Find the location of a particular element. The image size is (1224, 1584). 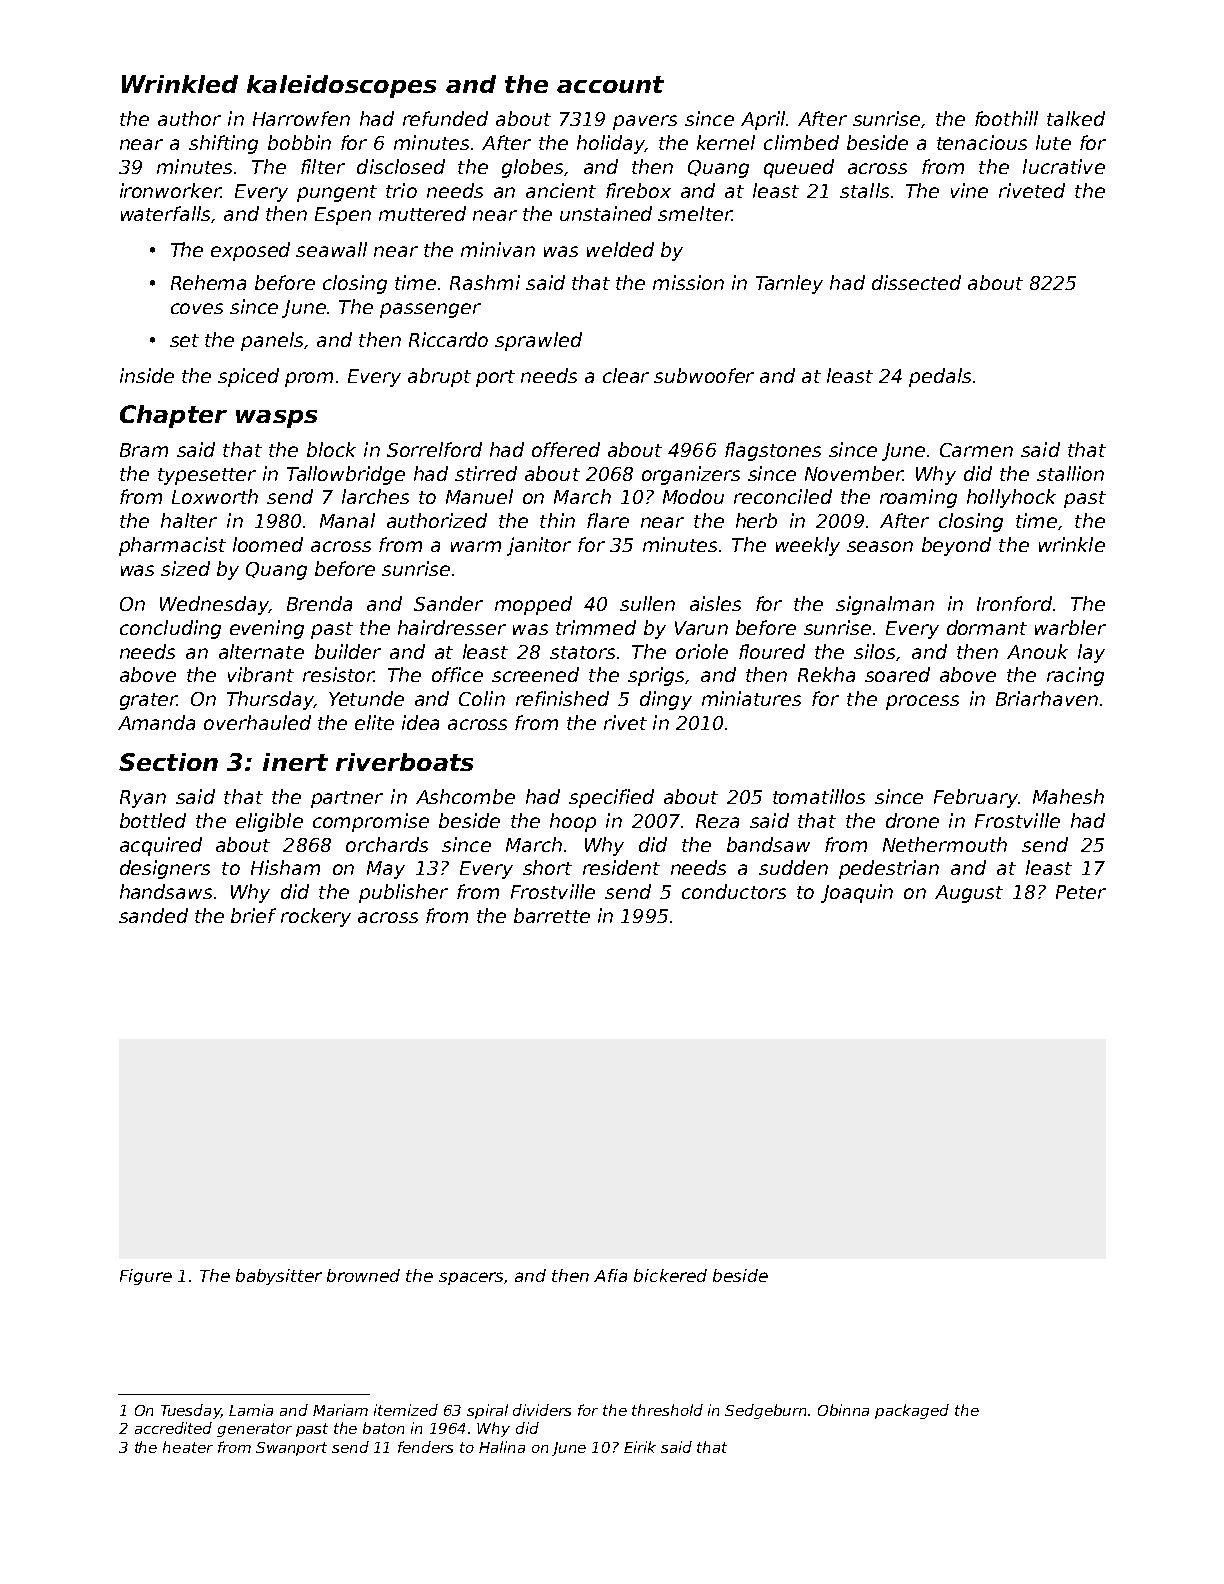

inside is located at coordinates (147, 375).
